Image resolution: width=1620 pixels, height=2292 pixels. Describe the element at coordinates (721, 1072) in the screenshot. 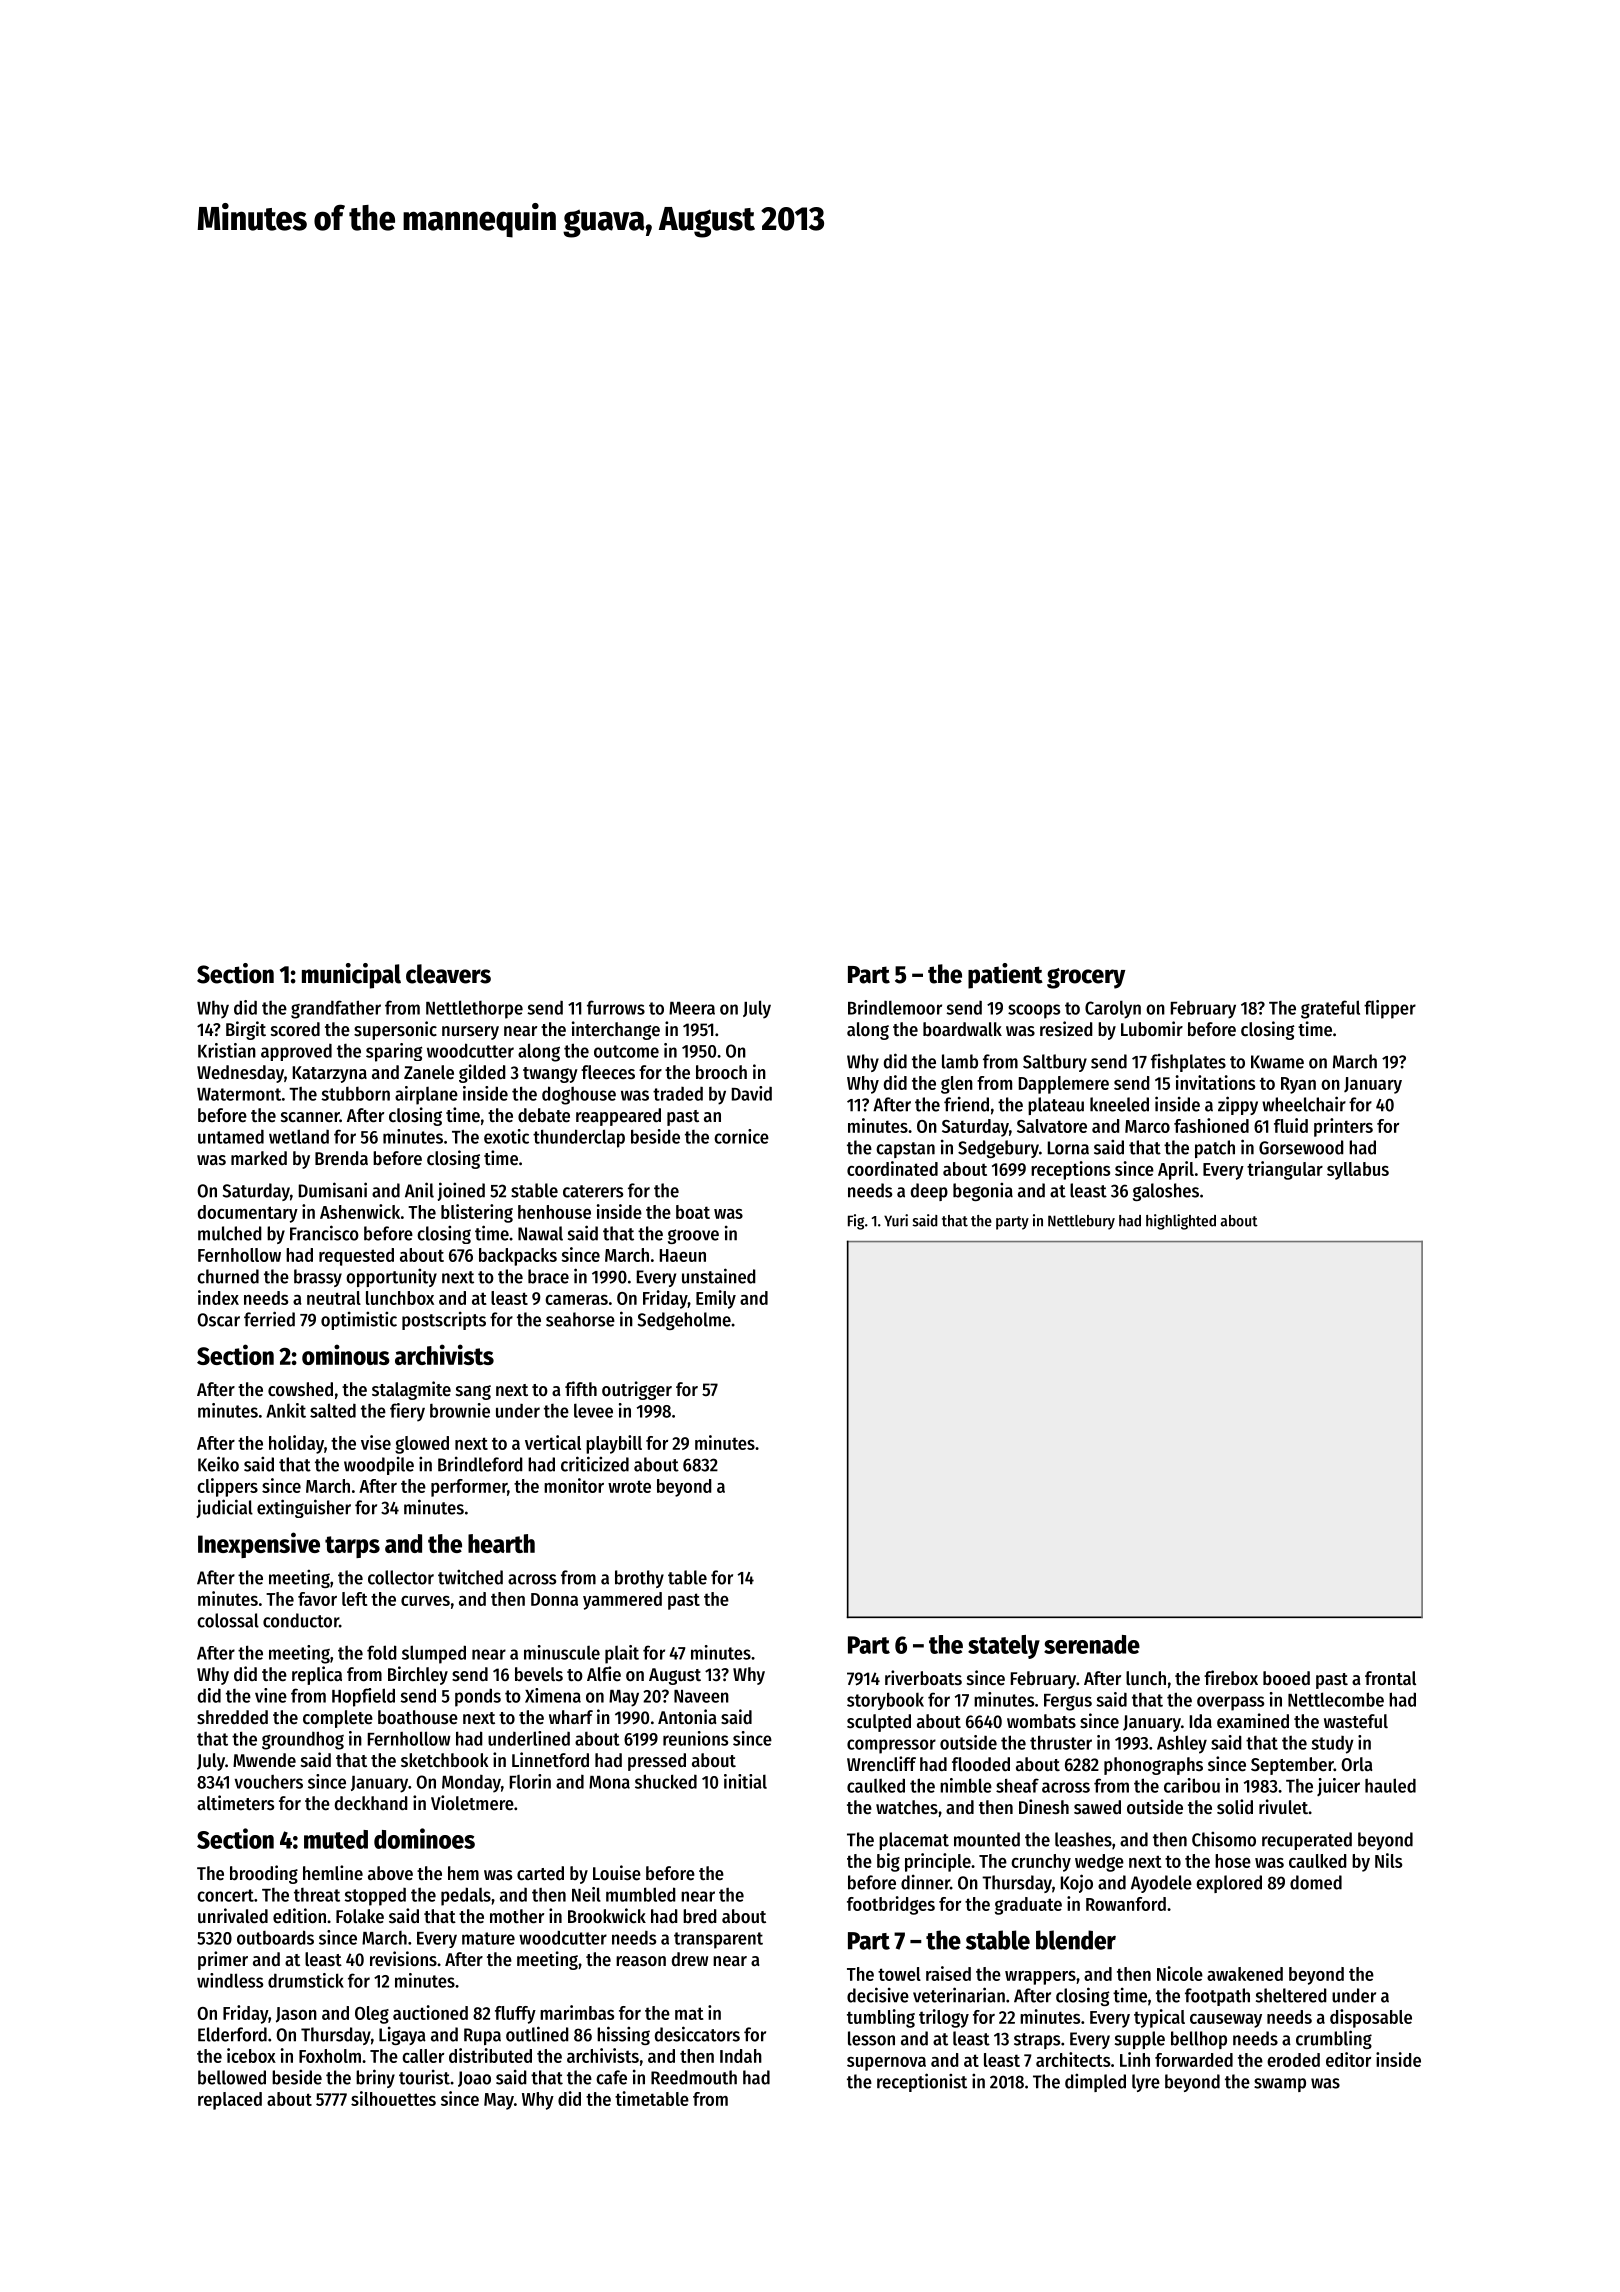

I see `brooch` at that location.
